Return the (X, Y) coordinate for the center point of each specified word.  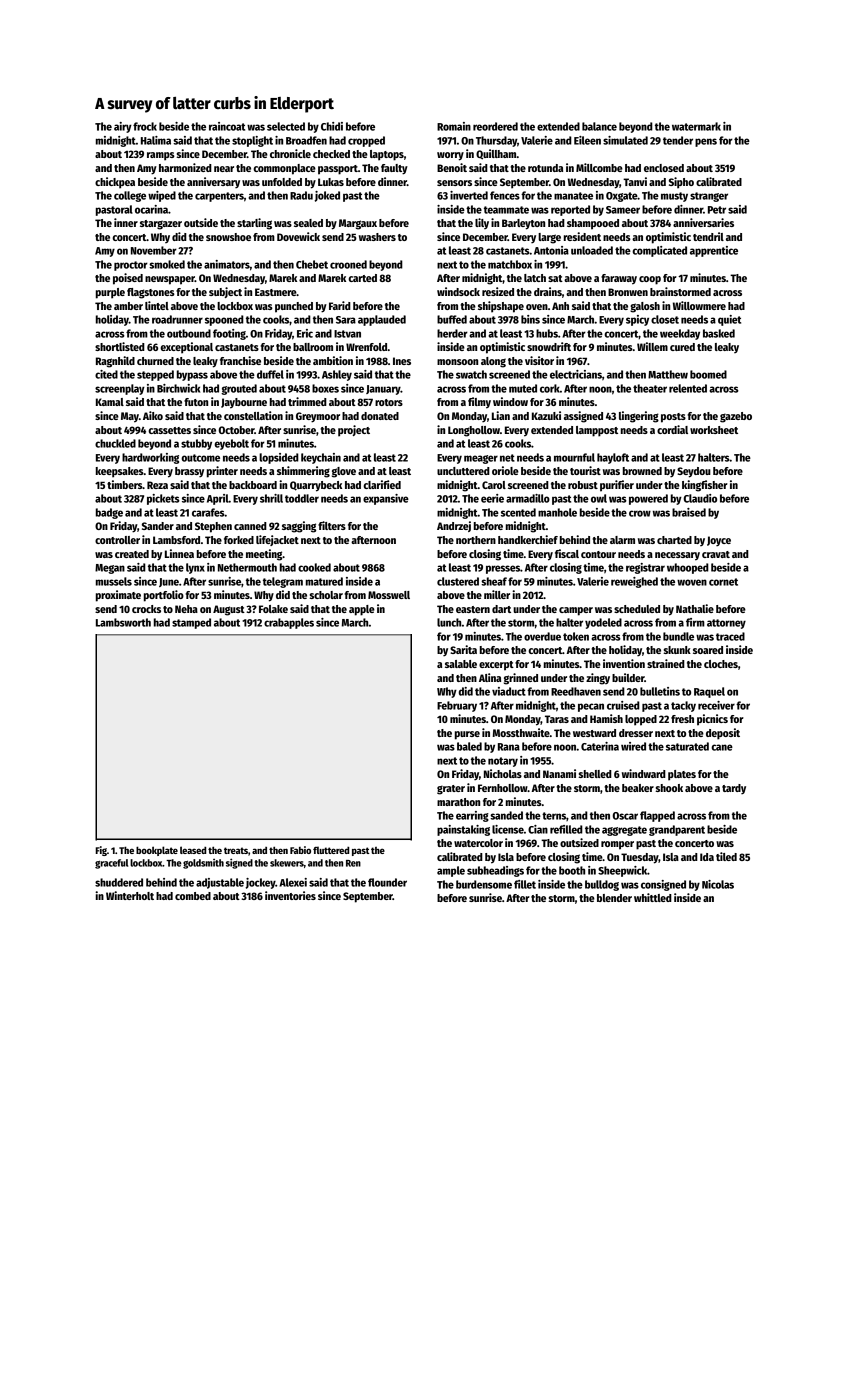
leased (193, 850)
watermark (696, 126)
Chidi (332, 126)
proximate (118, 596)
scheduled (637, 609)
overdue (542, 636)
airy (123, 127)
